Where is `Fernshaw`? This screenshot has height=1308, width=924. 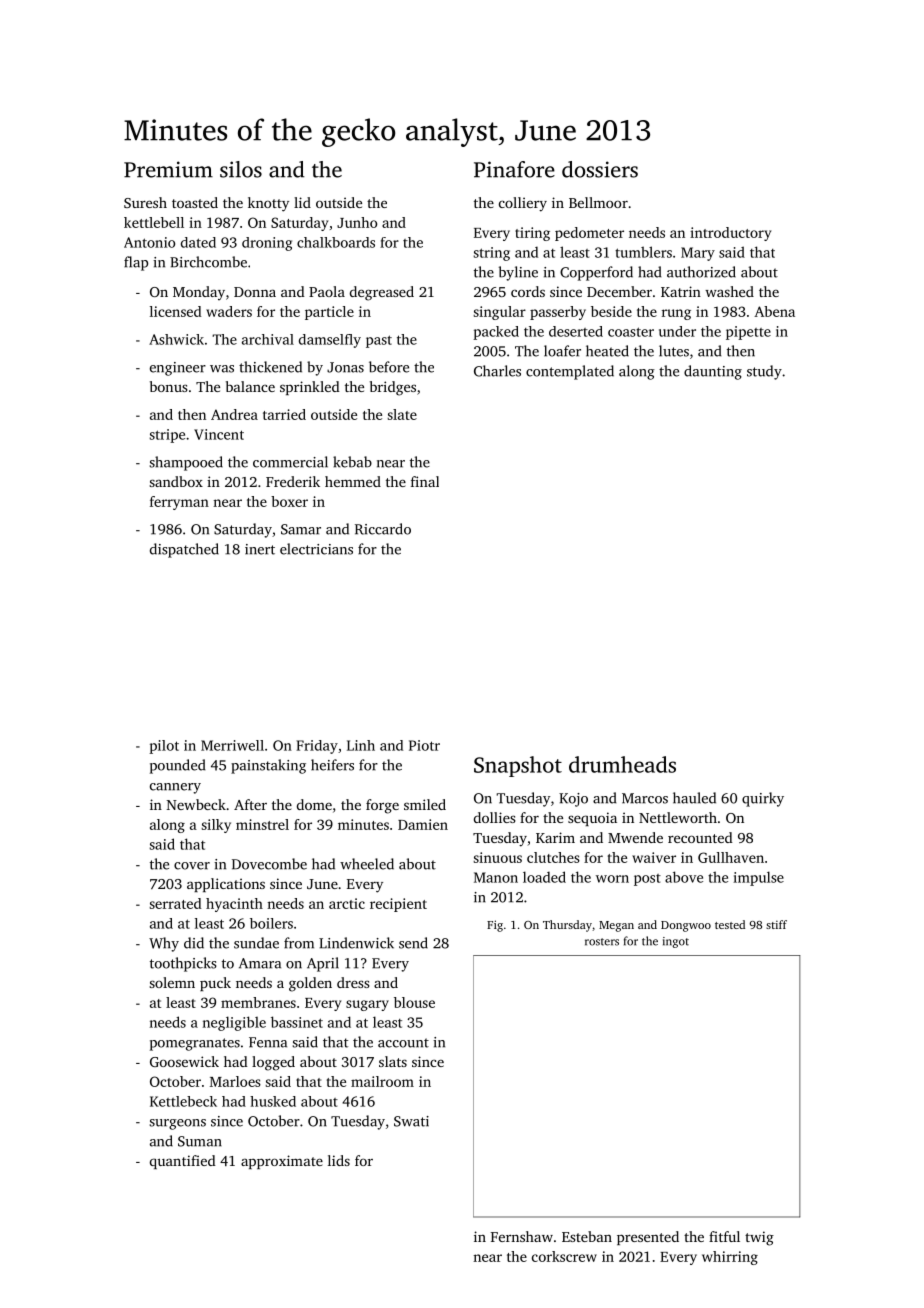
Fernshaw is located at coordinates (522, 1236).
